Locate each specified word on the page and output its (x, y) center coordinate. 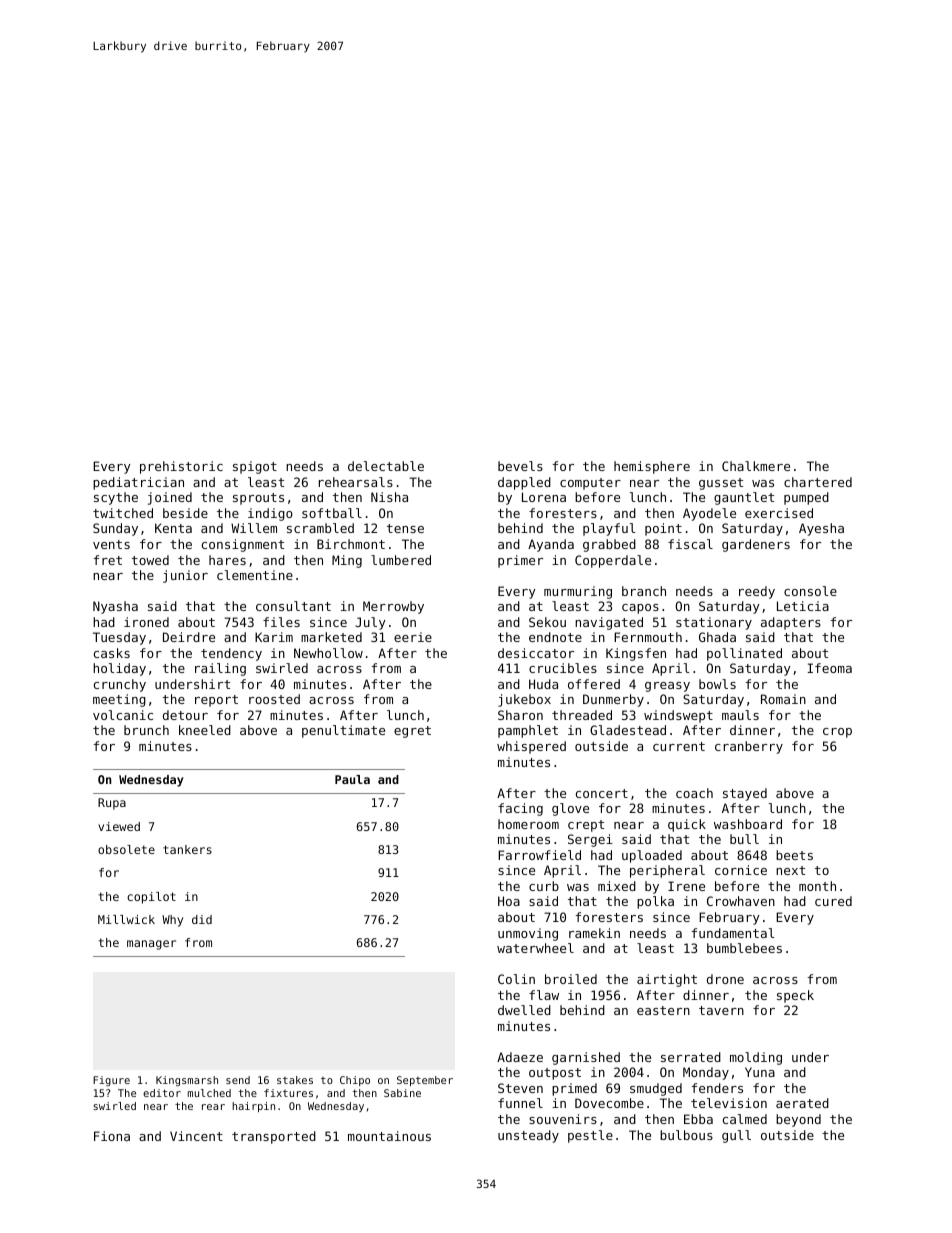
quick (687, 825)
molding (756, 1058)
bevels (520, 466)
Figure (111, 1081)
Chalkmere (756, 466)
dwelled (524, 1010)
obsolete (126, 849)
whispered (531, 747)
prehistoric (181, 467)
